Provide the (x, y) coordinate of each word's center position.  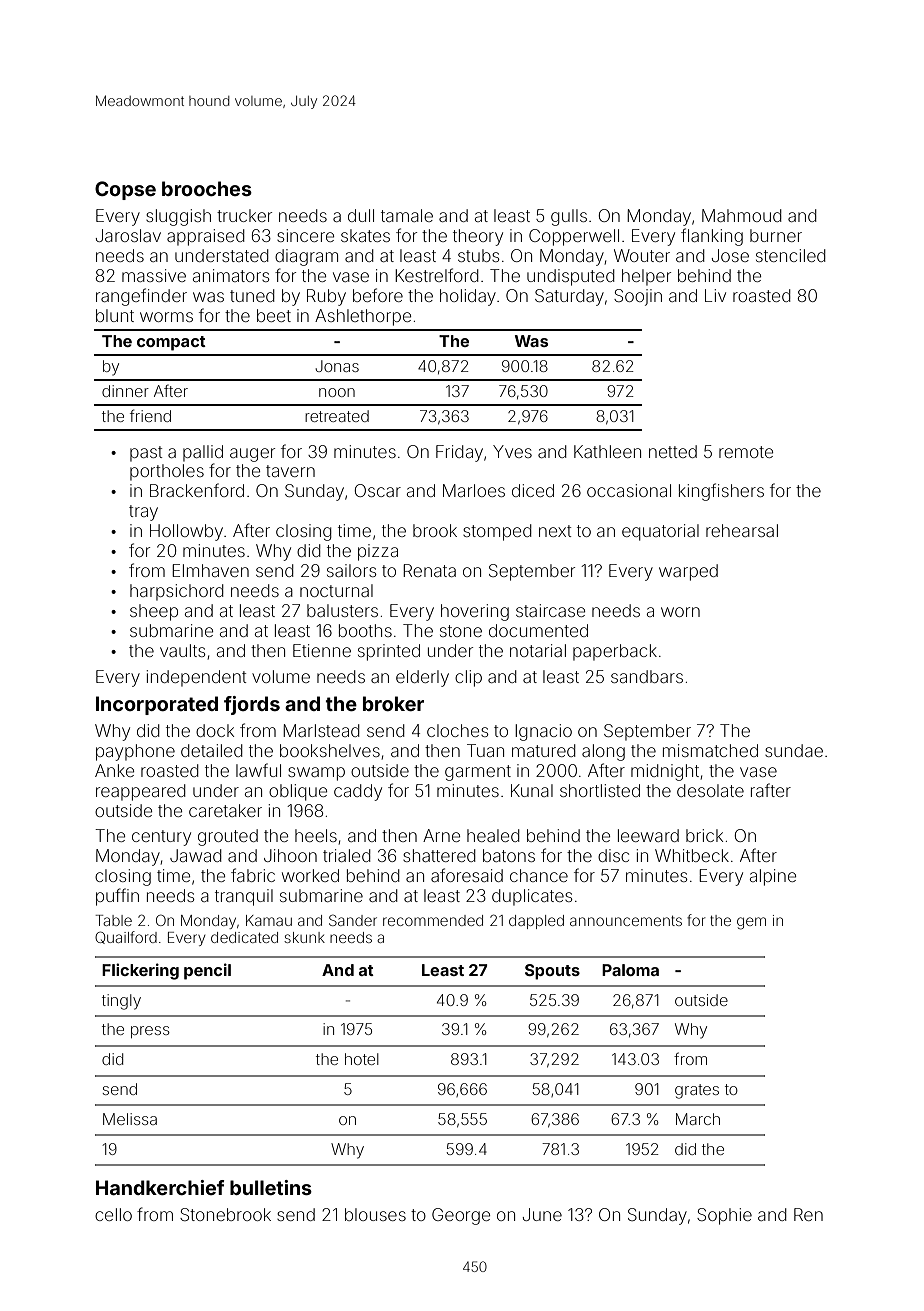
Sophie (724, 1216)
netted (673, 451)
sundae (794, 750)
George (461, 1216)
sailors (351, 570)
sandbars (647, 676)
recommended (433, 920)
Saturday (569, 297)
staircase (550, 610)
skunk (304, 937)
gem (751, 923)
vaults (182, 650)
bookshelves (330, 750)
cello (113, 1214)
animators (231, 275)
